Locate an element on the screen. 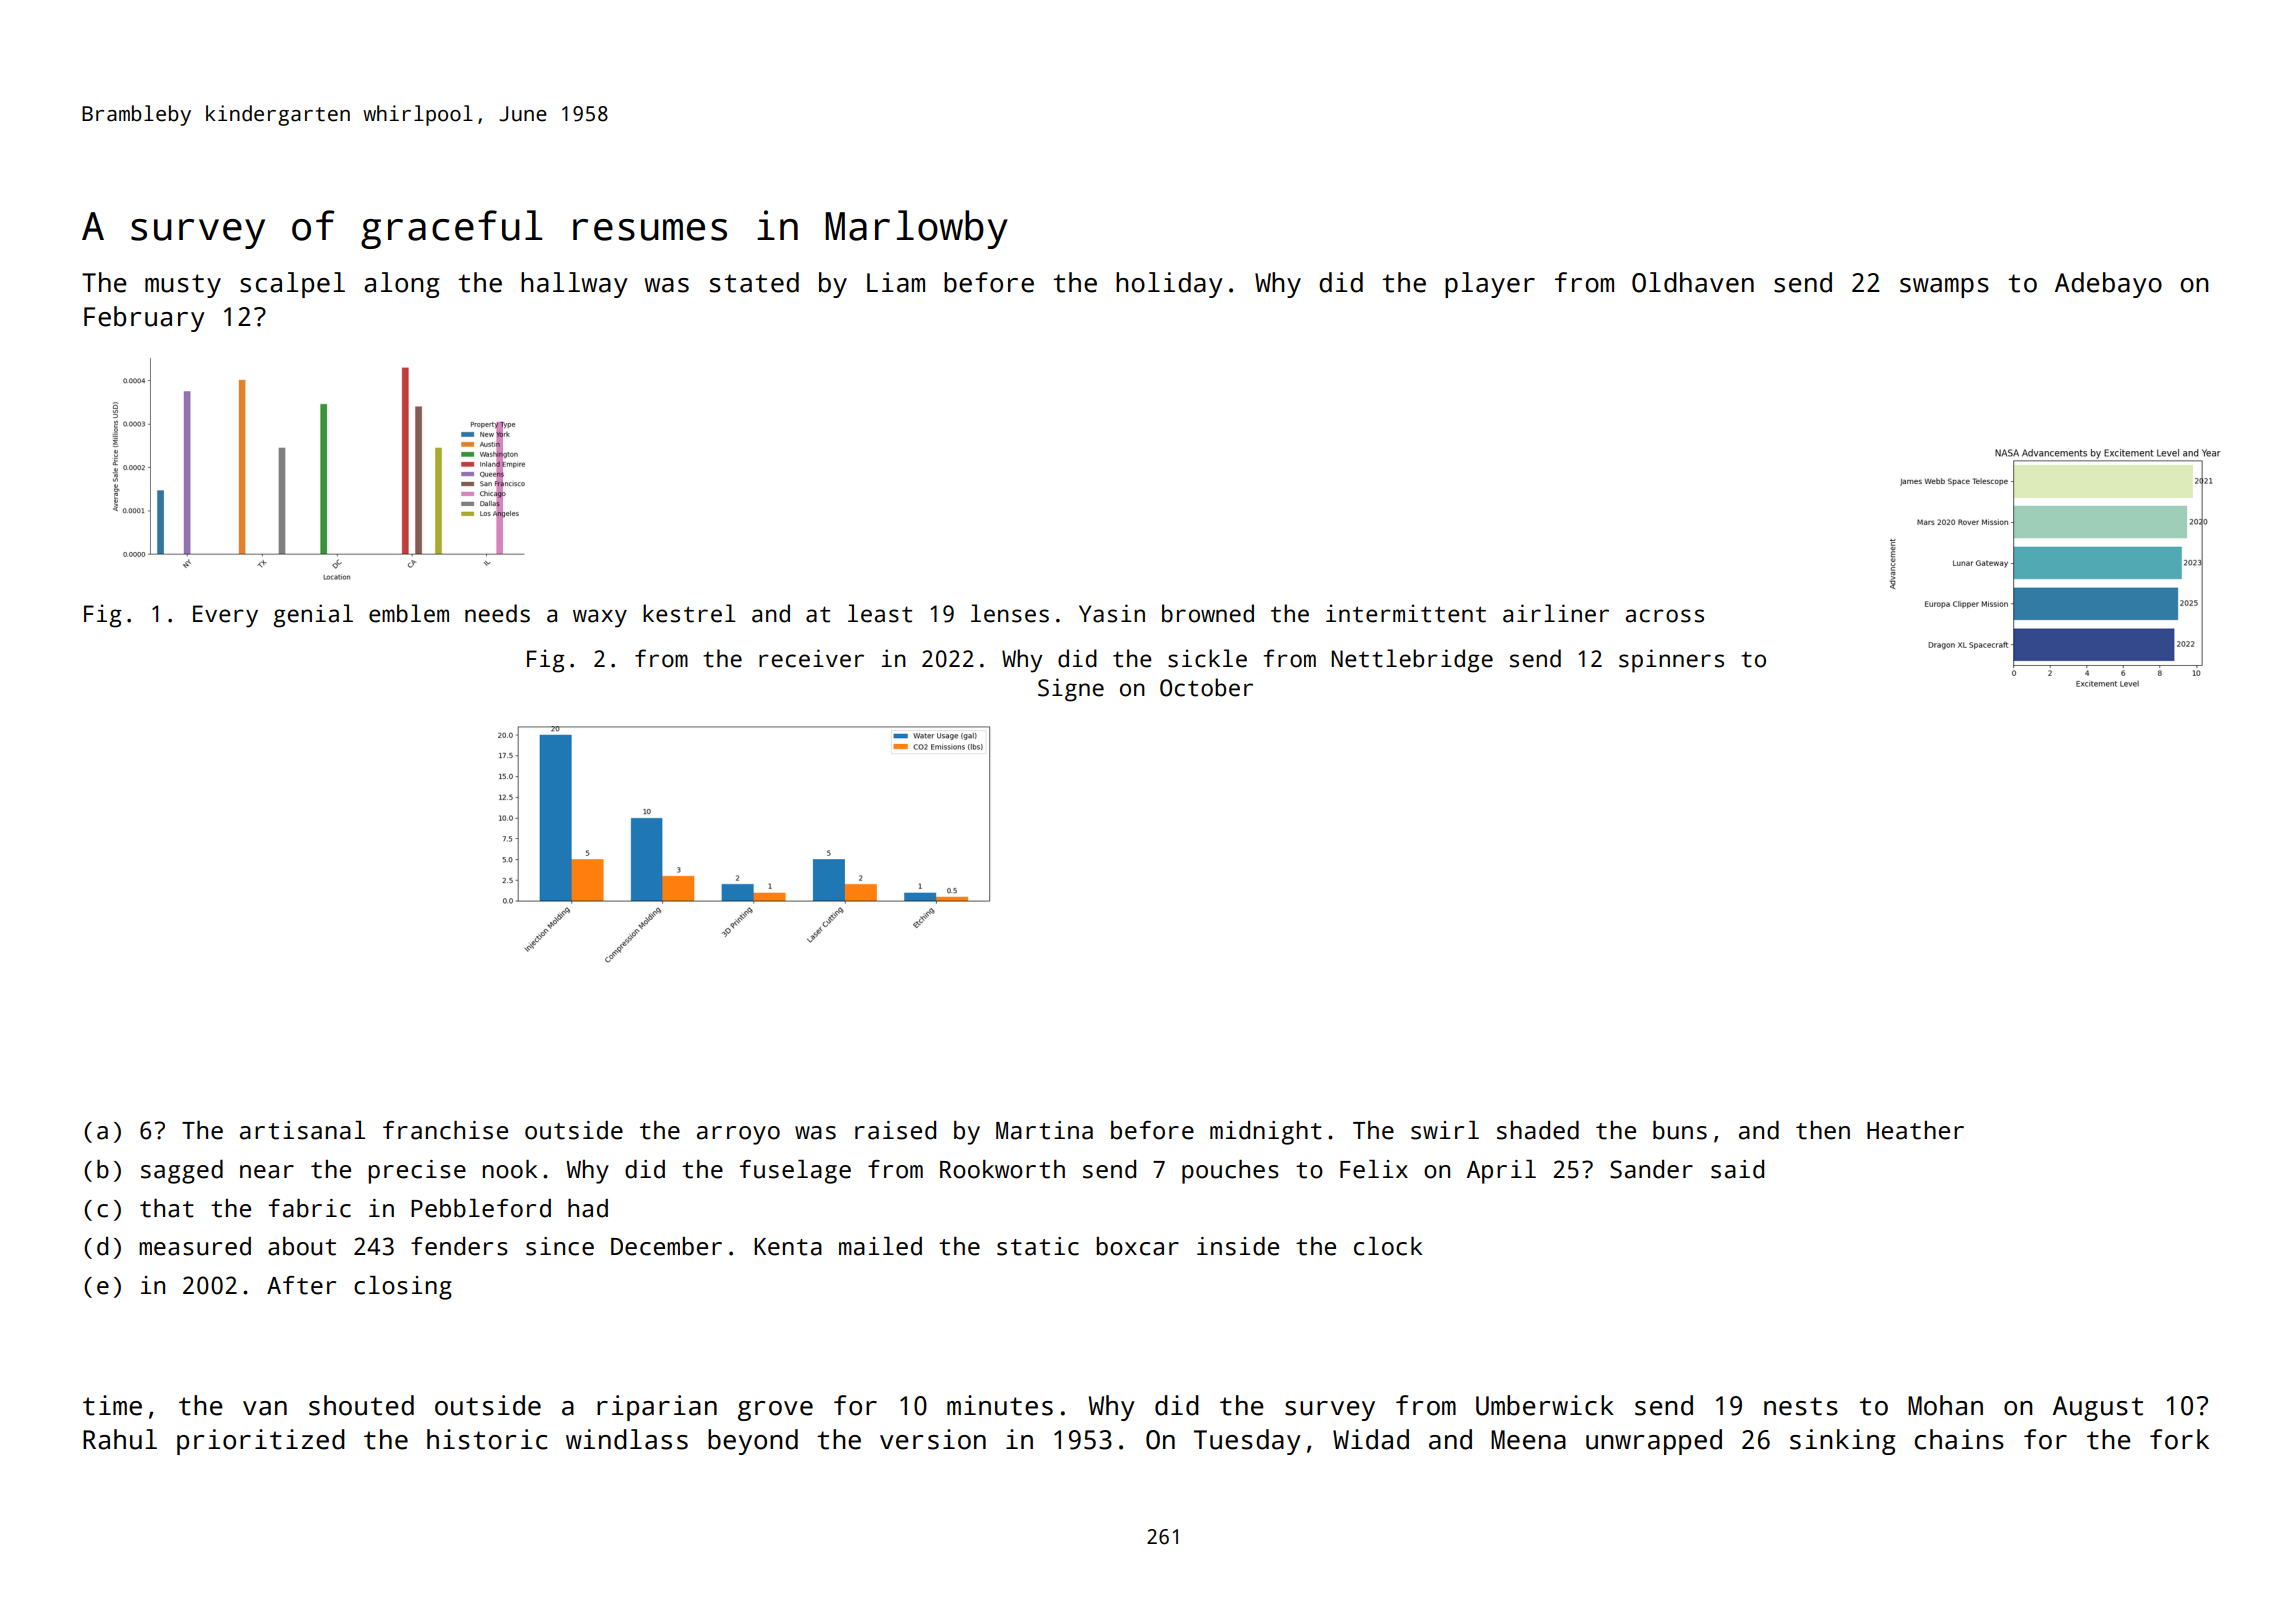  Oldhaven is located at coordinates (1693, 282).
